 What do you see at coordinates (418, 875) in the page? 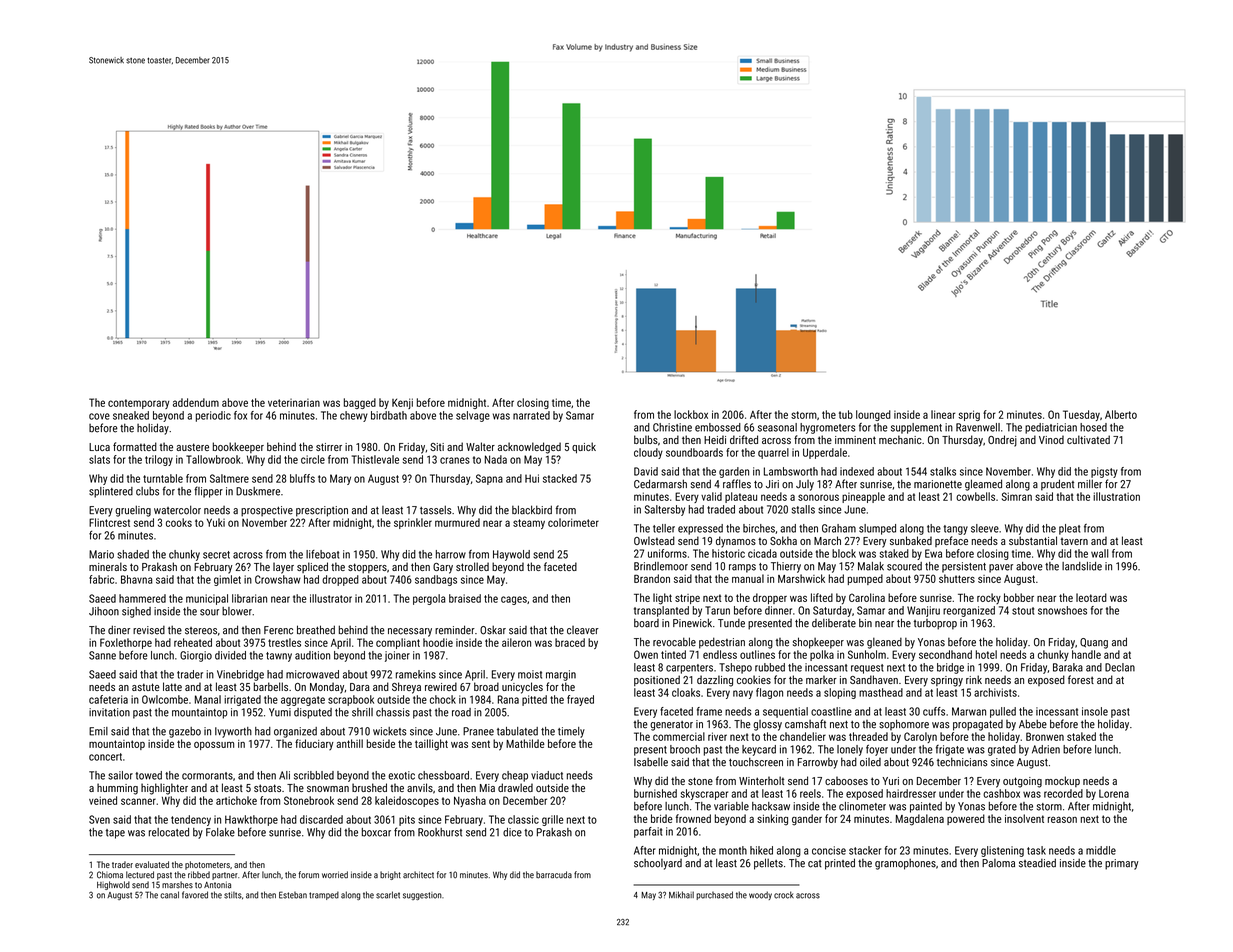
I see `architect` at bounding box center [418, 875].
